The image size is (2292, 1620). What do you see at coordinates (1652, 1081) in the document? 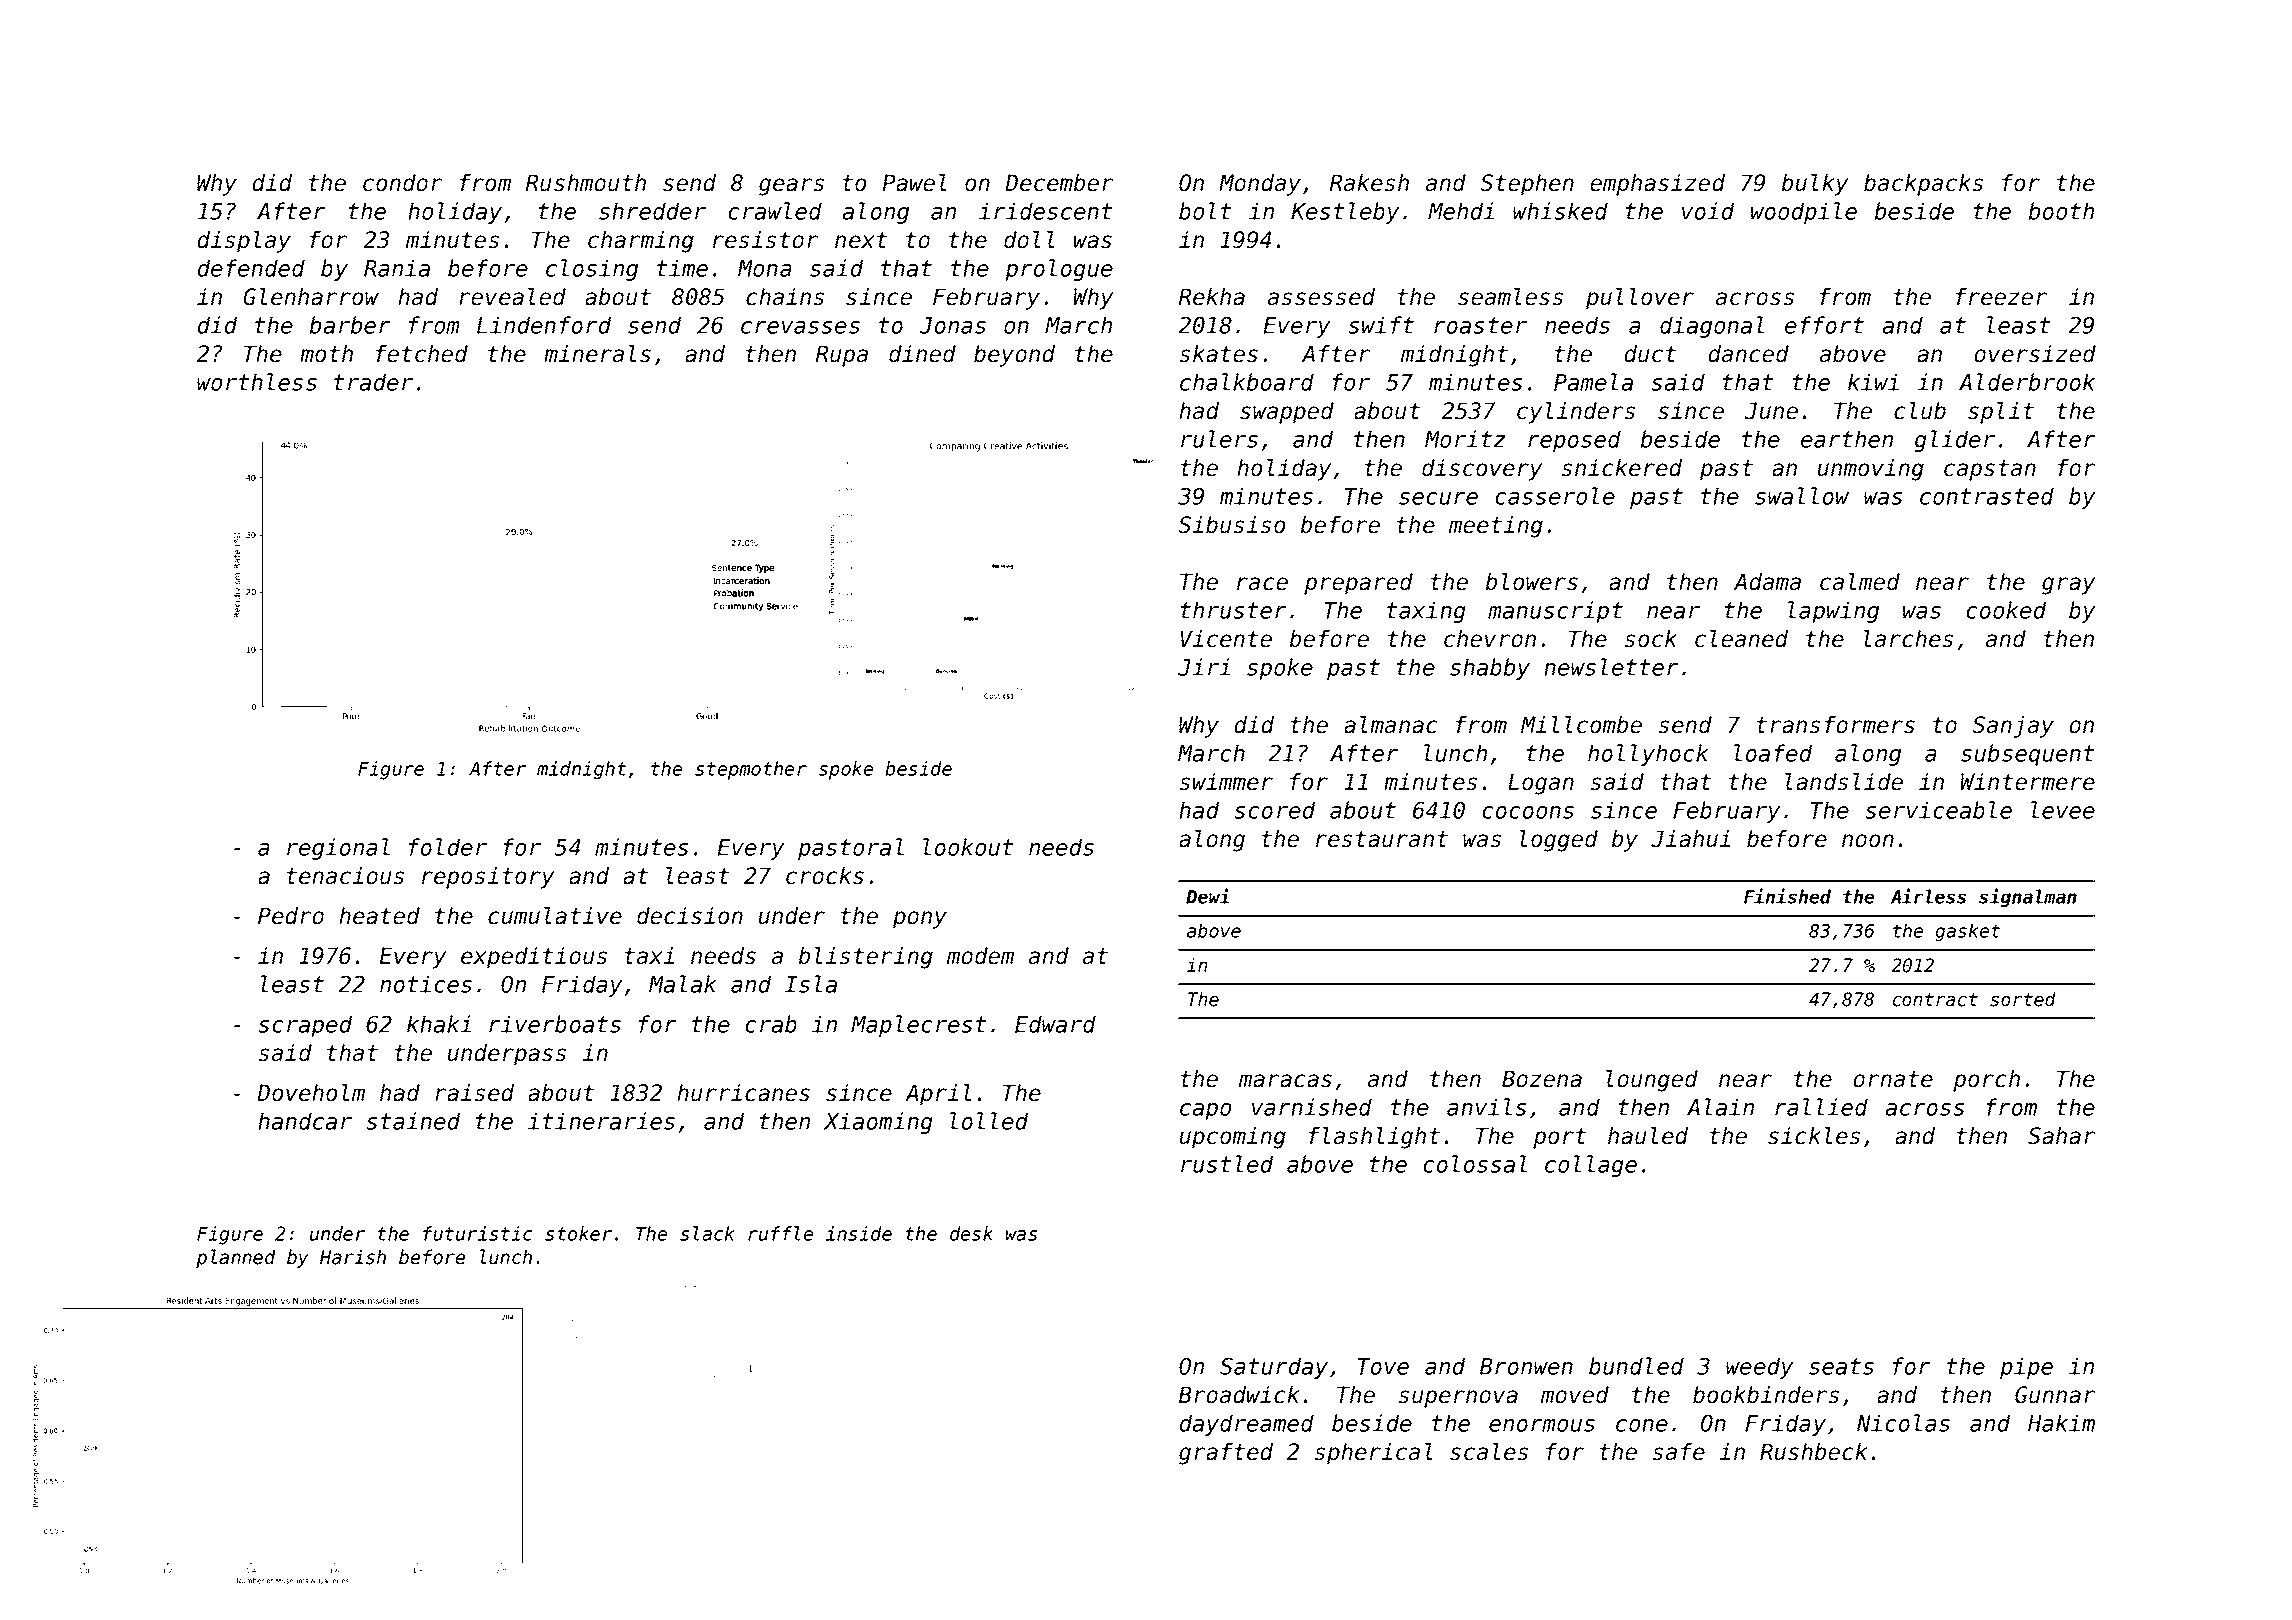
I see `lounged` at bounding box center [1652, 1081].
